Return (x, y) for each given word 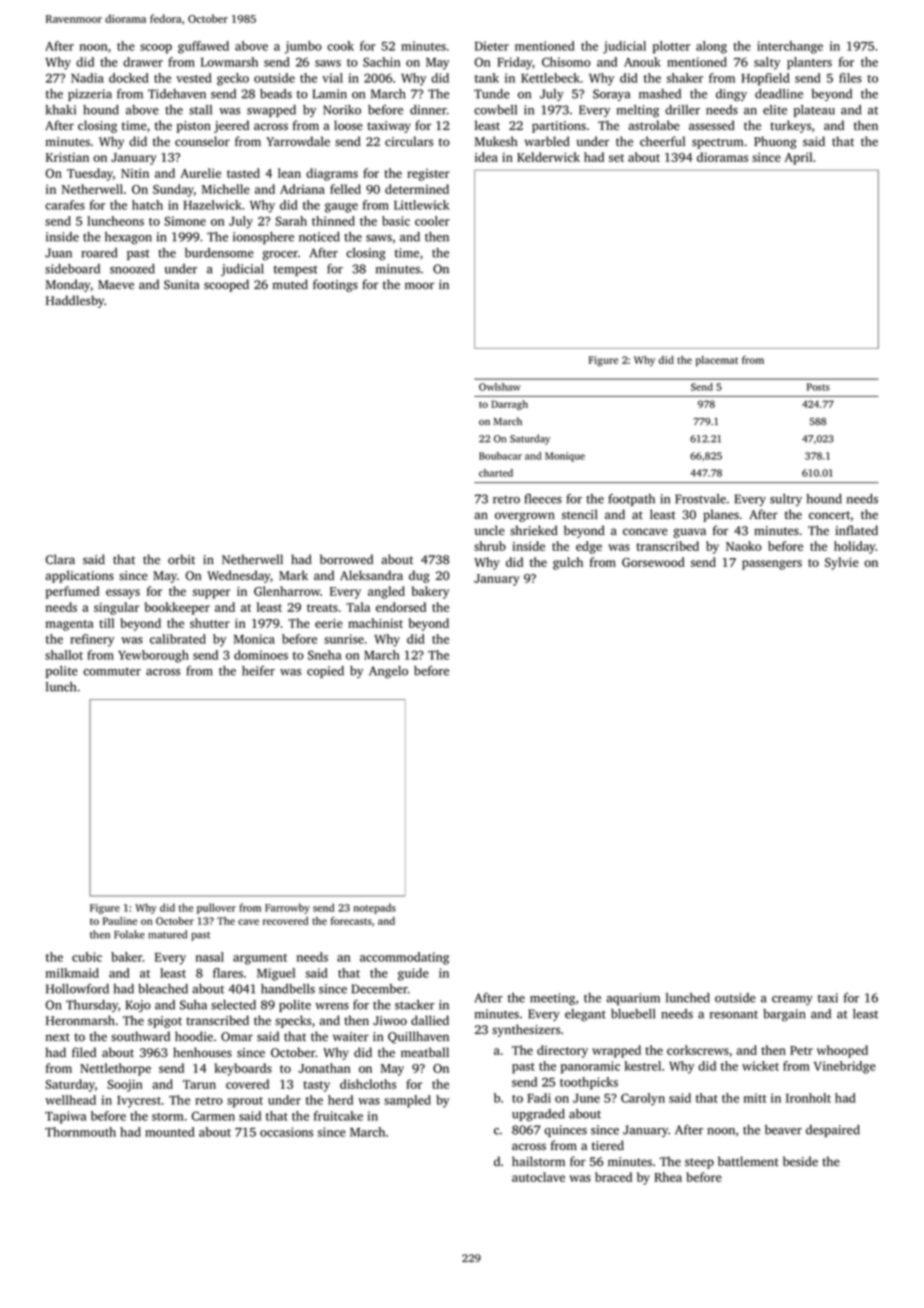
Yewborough (153, 656)
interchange (790, 47)
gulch (568, 563)
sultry (786, 500)
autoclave (538, 1177)
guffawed (203, 47)
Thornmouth (80, 1132)
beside (800, 1161)
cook (340, 46)
